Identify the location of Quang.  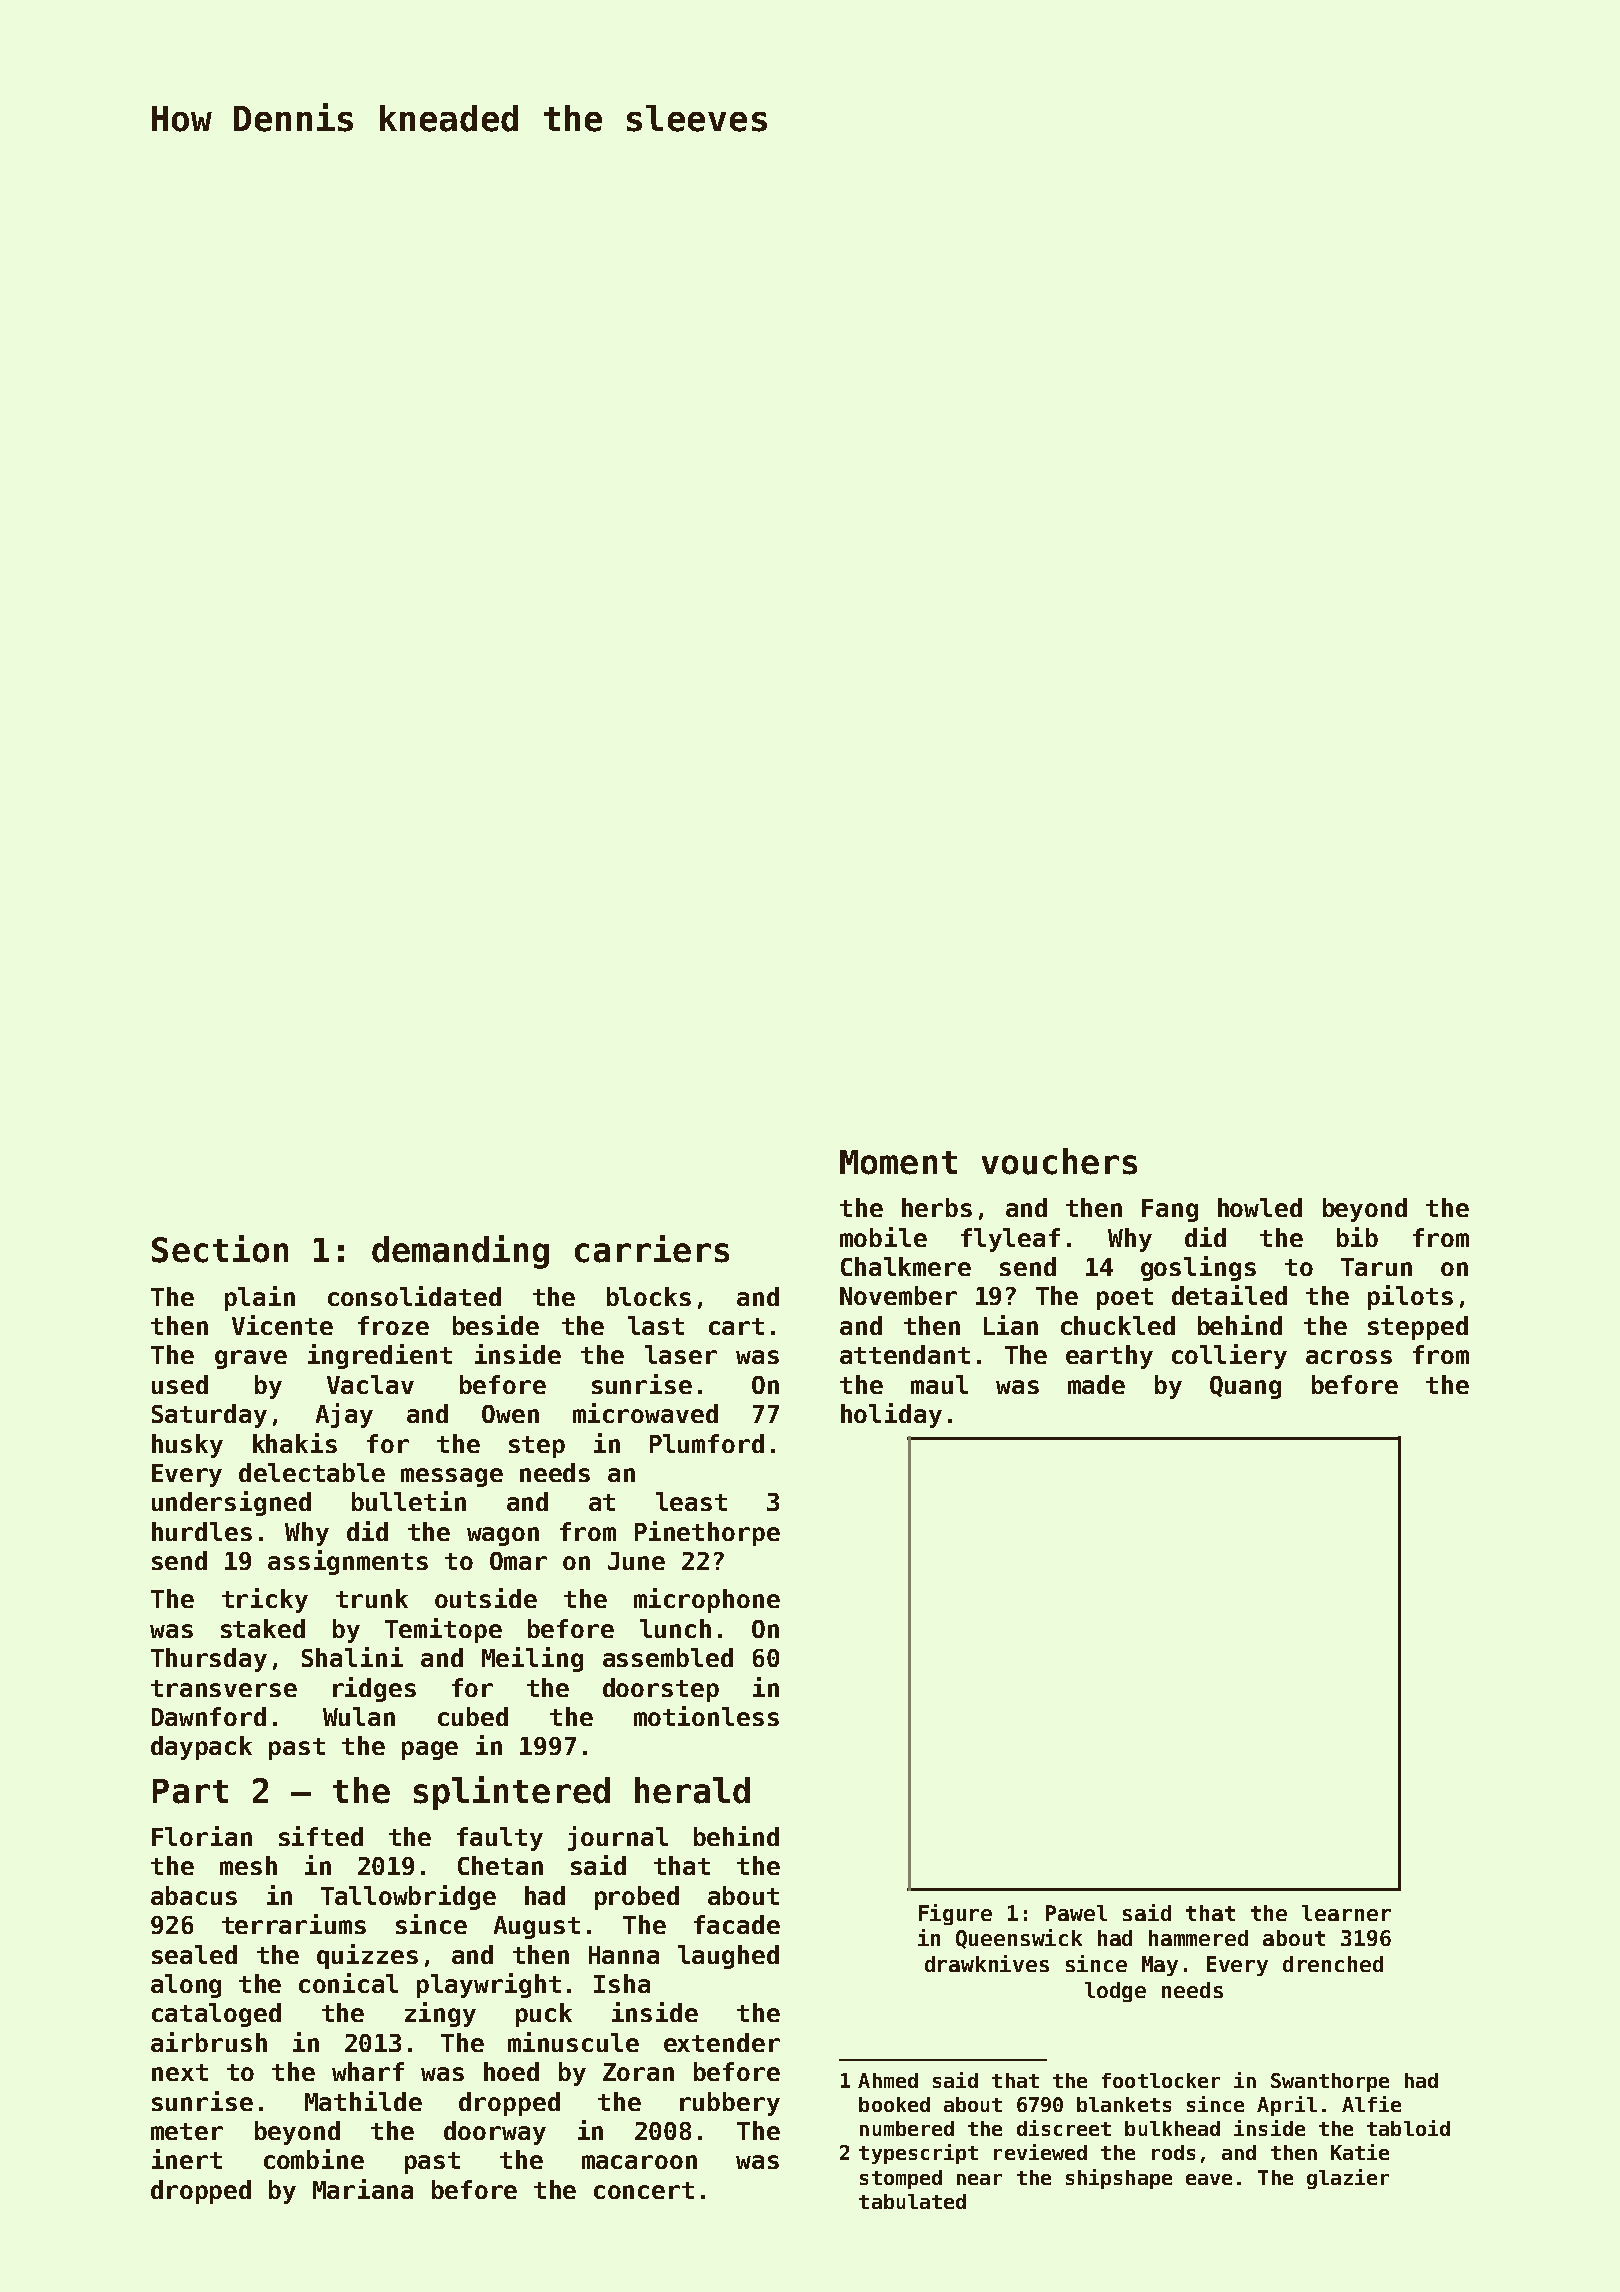
(1245, 1387).
